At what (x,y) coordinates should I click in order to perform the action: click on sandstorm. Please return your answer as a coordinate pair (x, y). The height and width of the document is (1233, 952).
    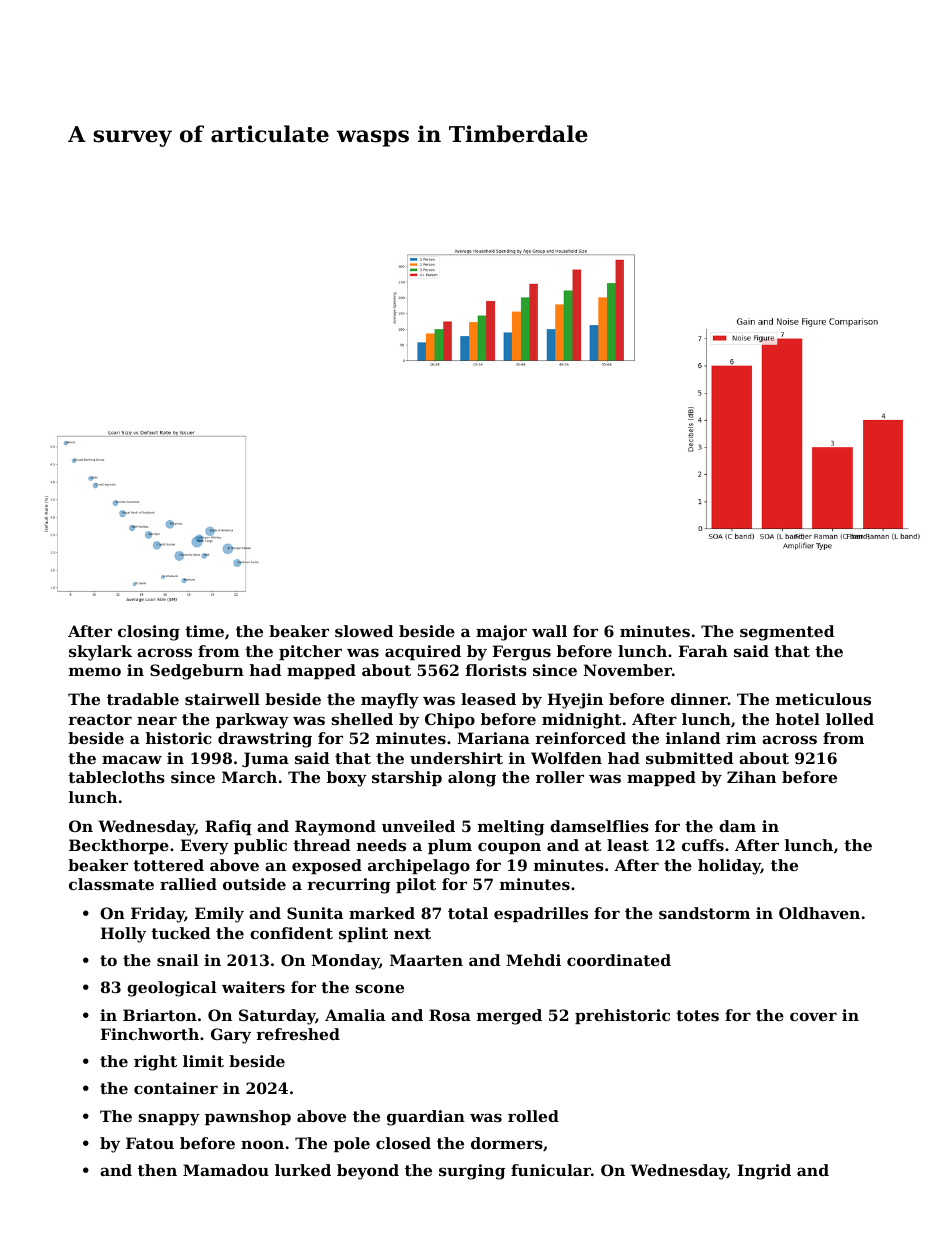
    Looking at the image, I should click on (704, 913).
